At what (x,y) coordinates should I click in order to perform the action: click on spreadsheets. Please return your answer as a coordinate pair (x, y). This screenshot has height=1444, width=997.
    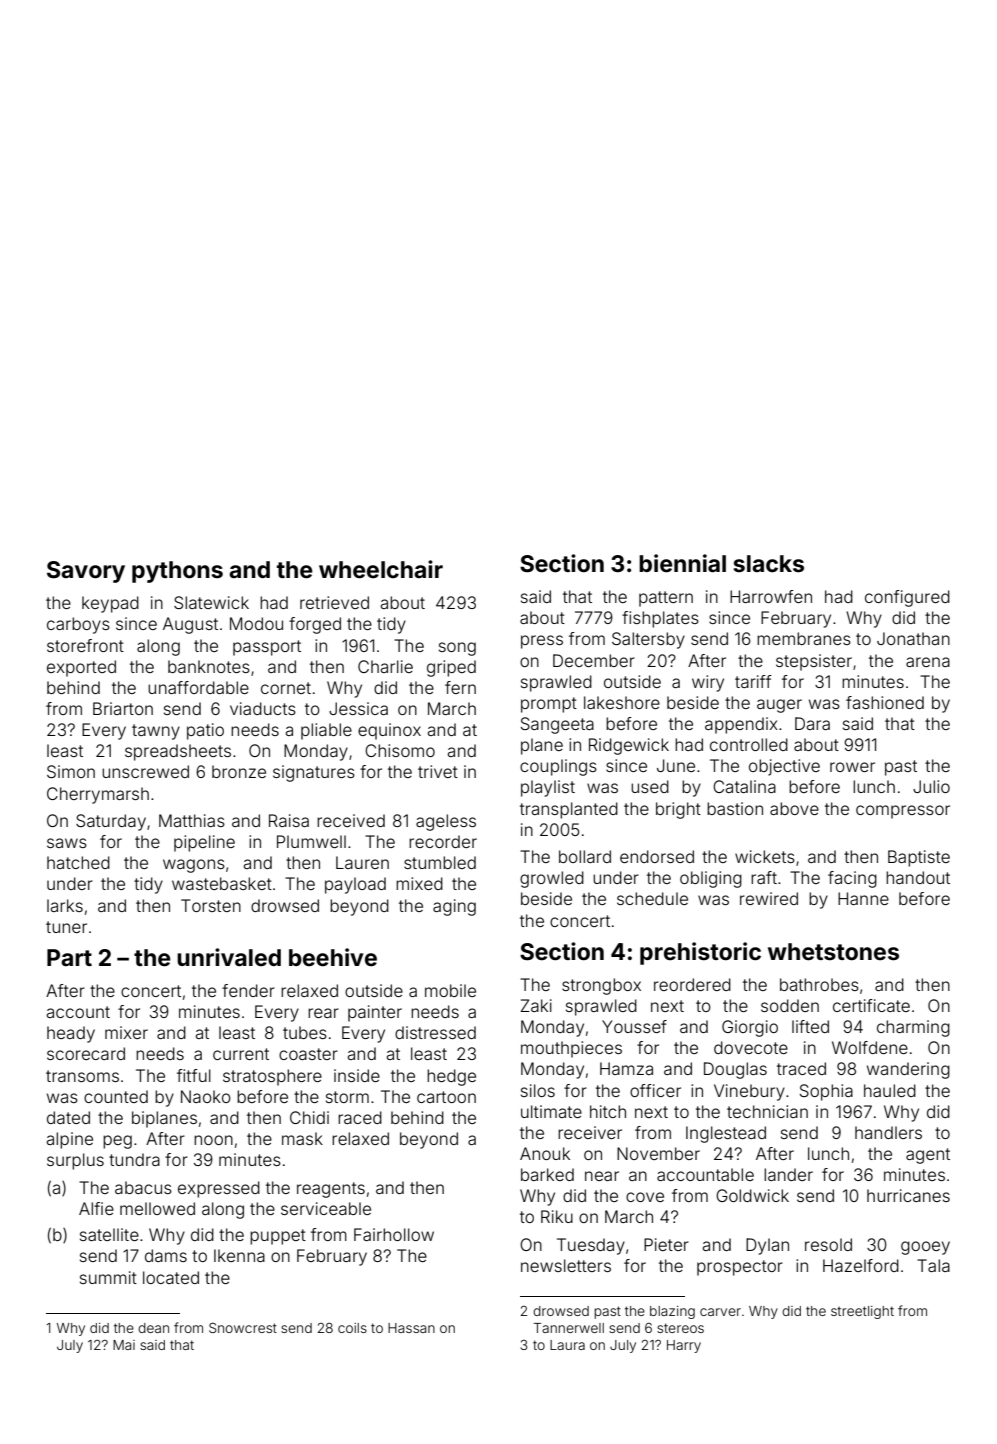
    Looking at the image, I should click on (178, 752).
